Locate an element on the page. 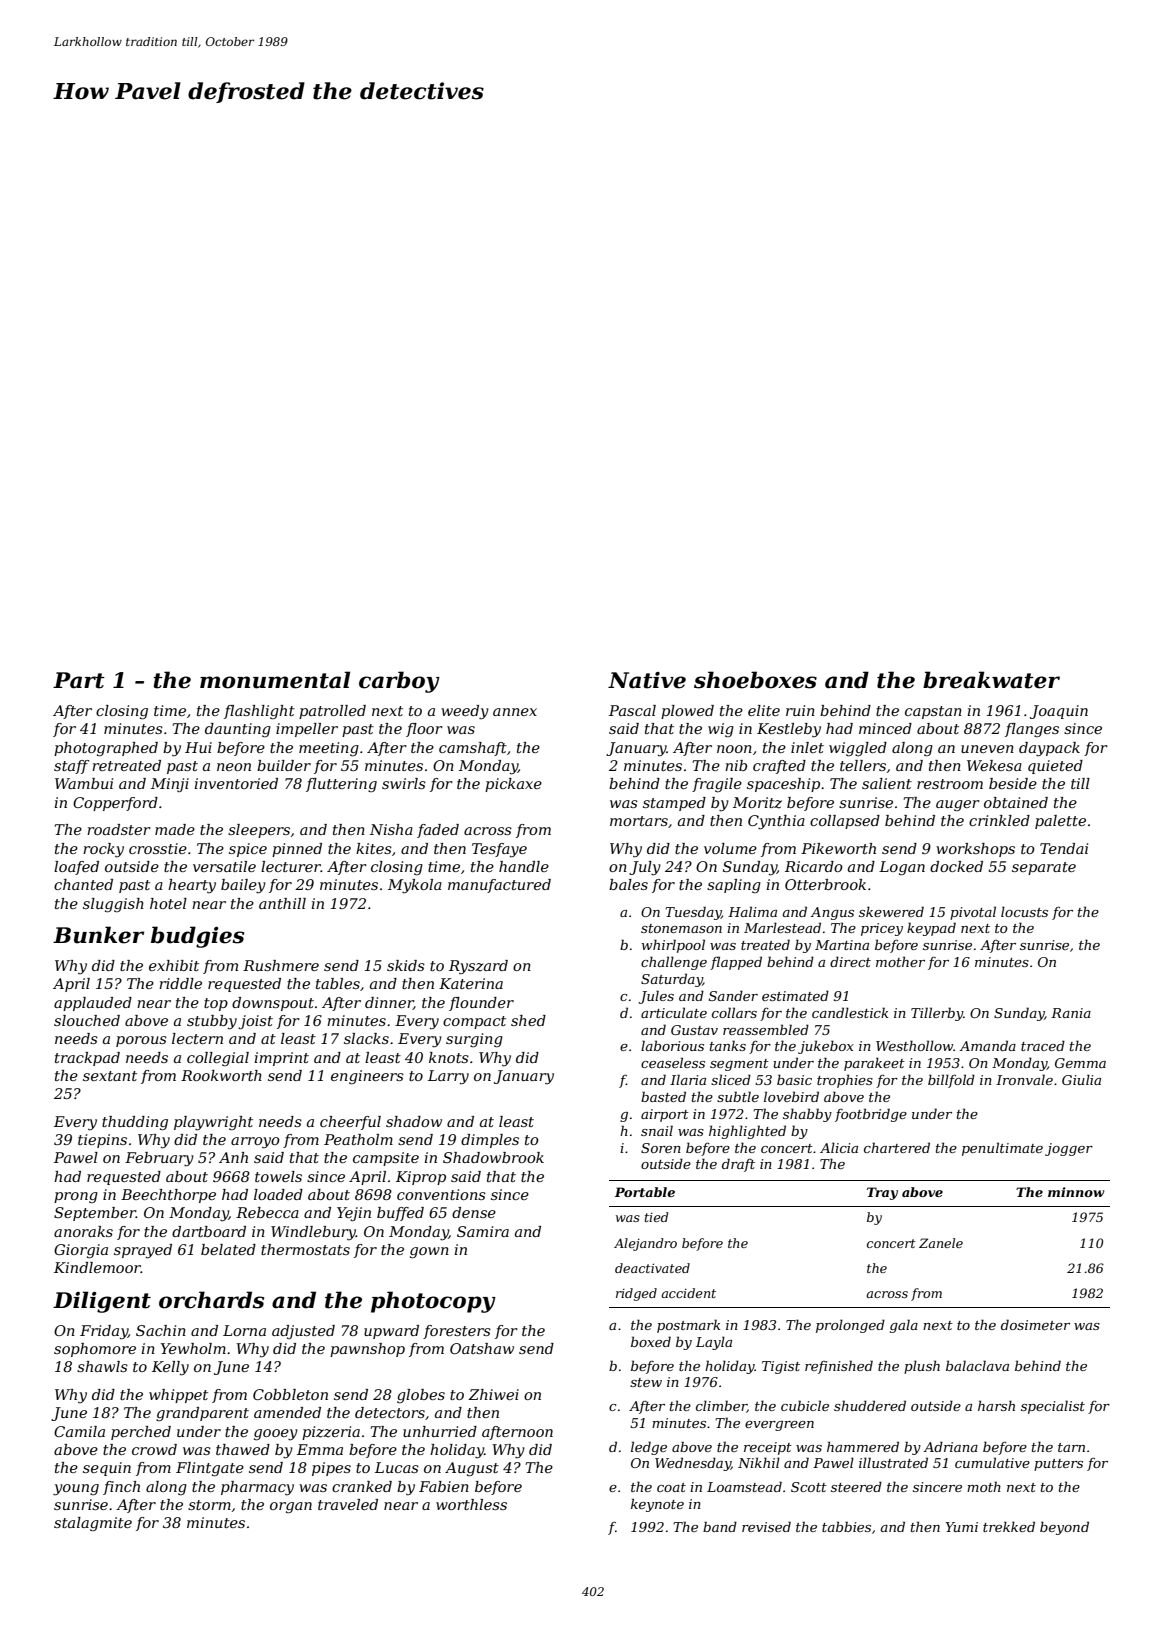 This page has width=1164, height=1646. Native is located at coordinates (647, 680).
